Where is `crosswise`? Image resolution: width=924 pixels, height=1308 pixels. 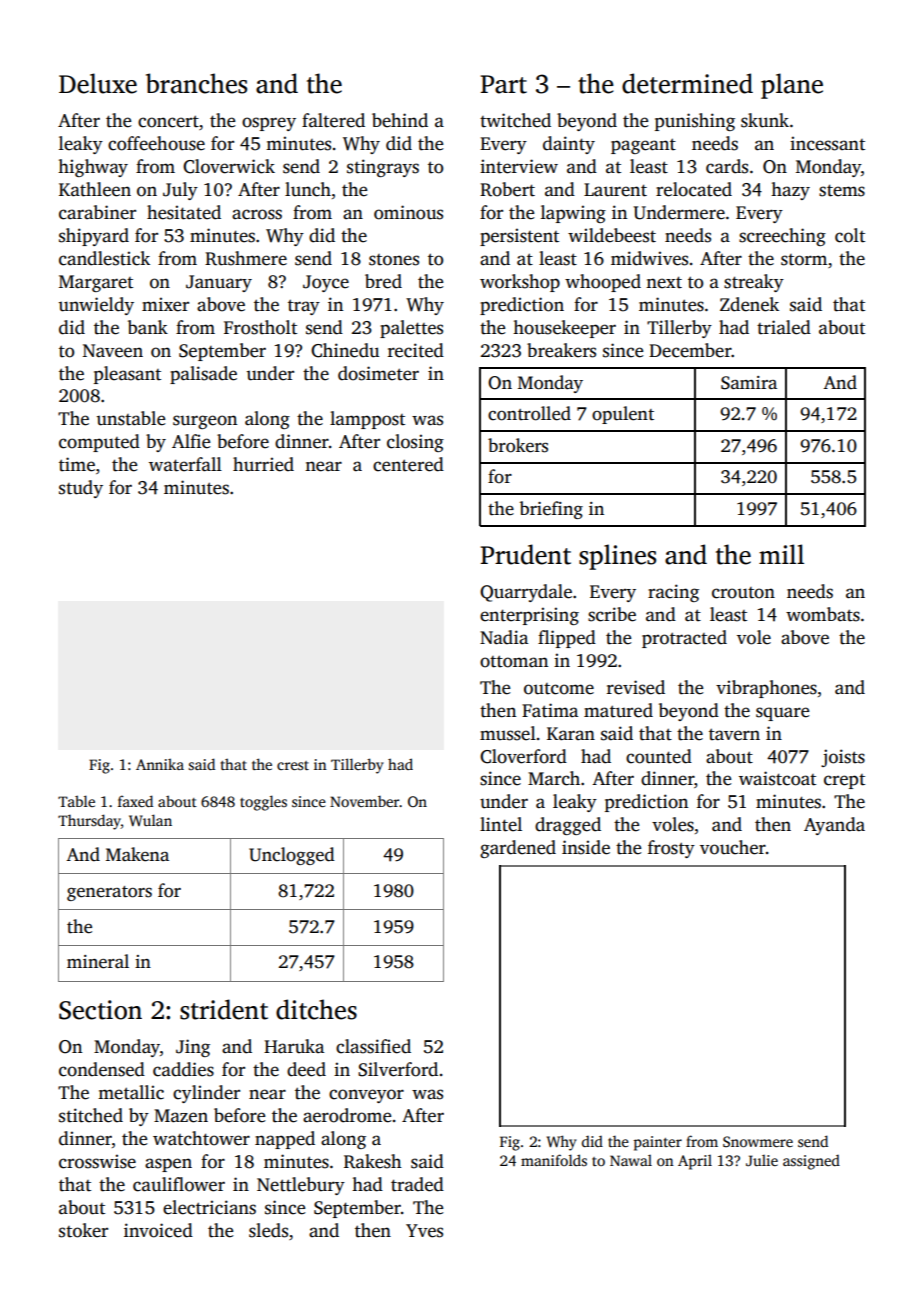 crosswise is located at coordinates (97, 1161).
